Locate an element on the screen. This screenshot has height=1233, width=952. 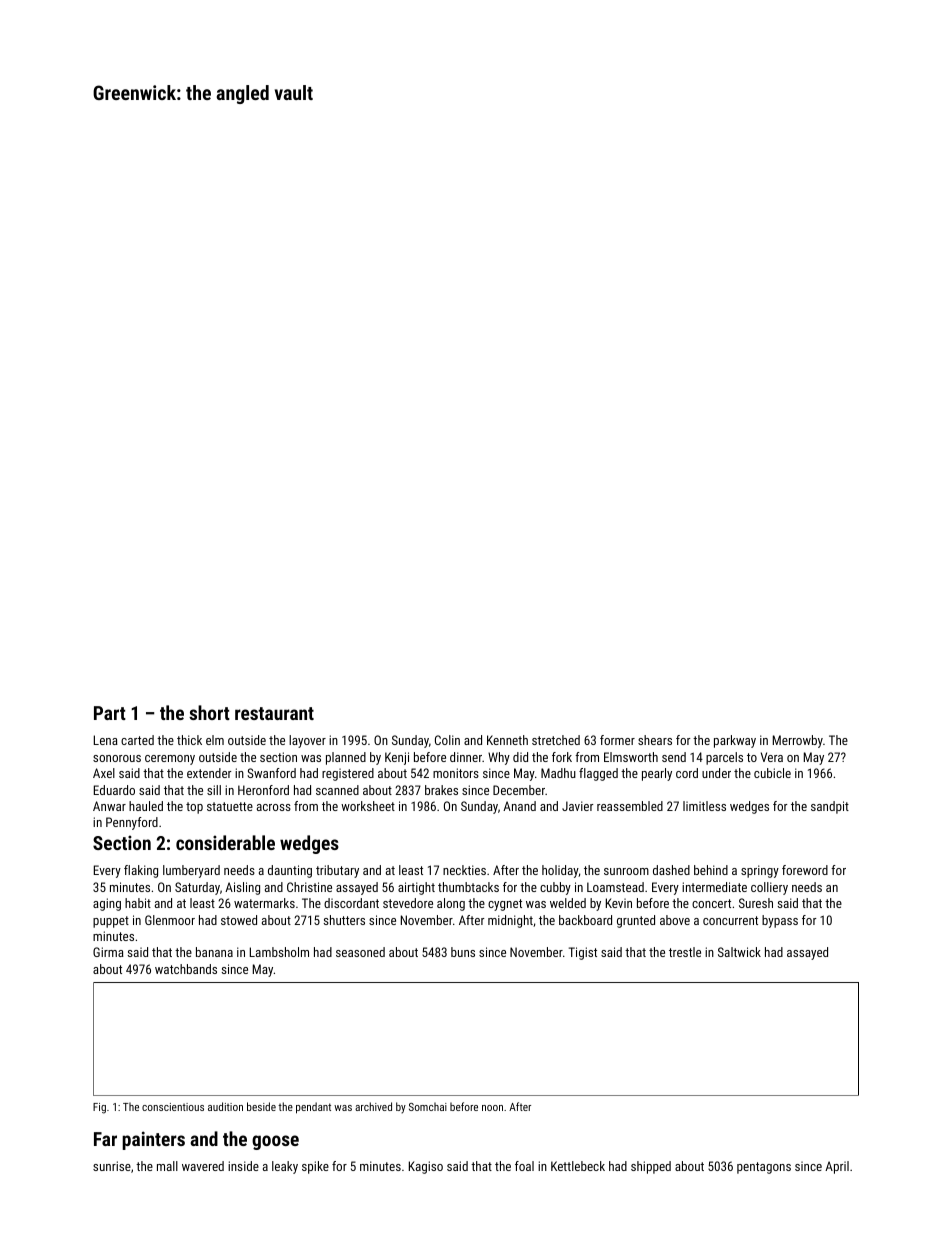
holiday is located at coordinates (560, 871).
